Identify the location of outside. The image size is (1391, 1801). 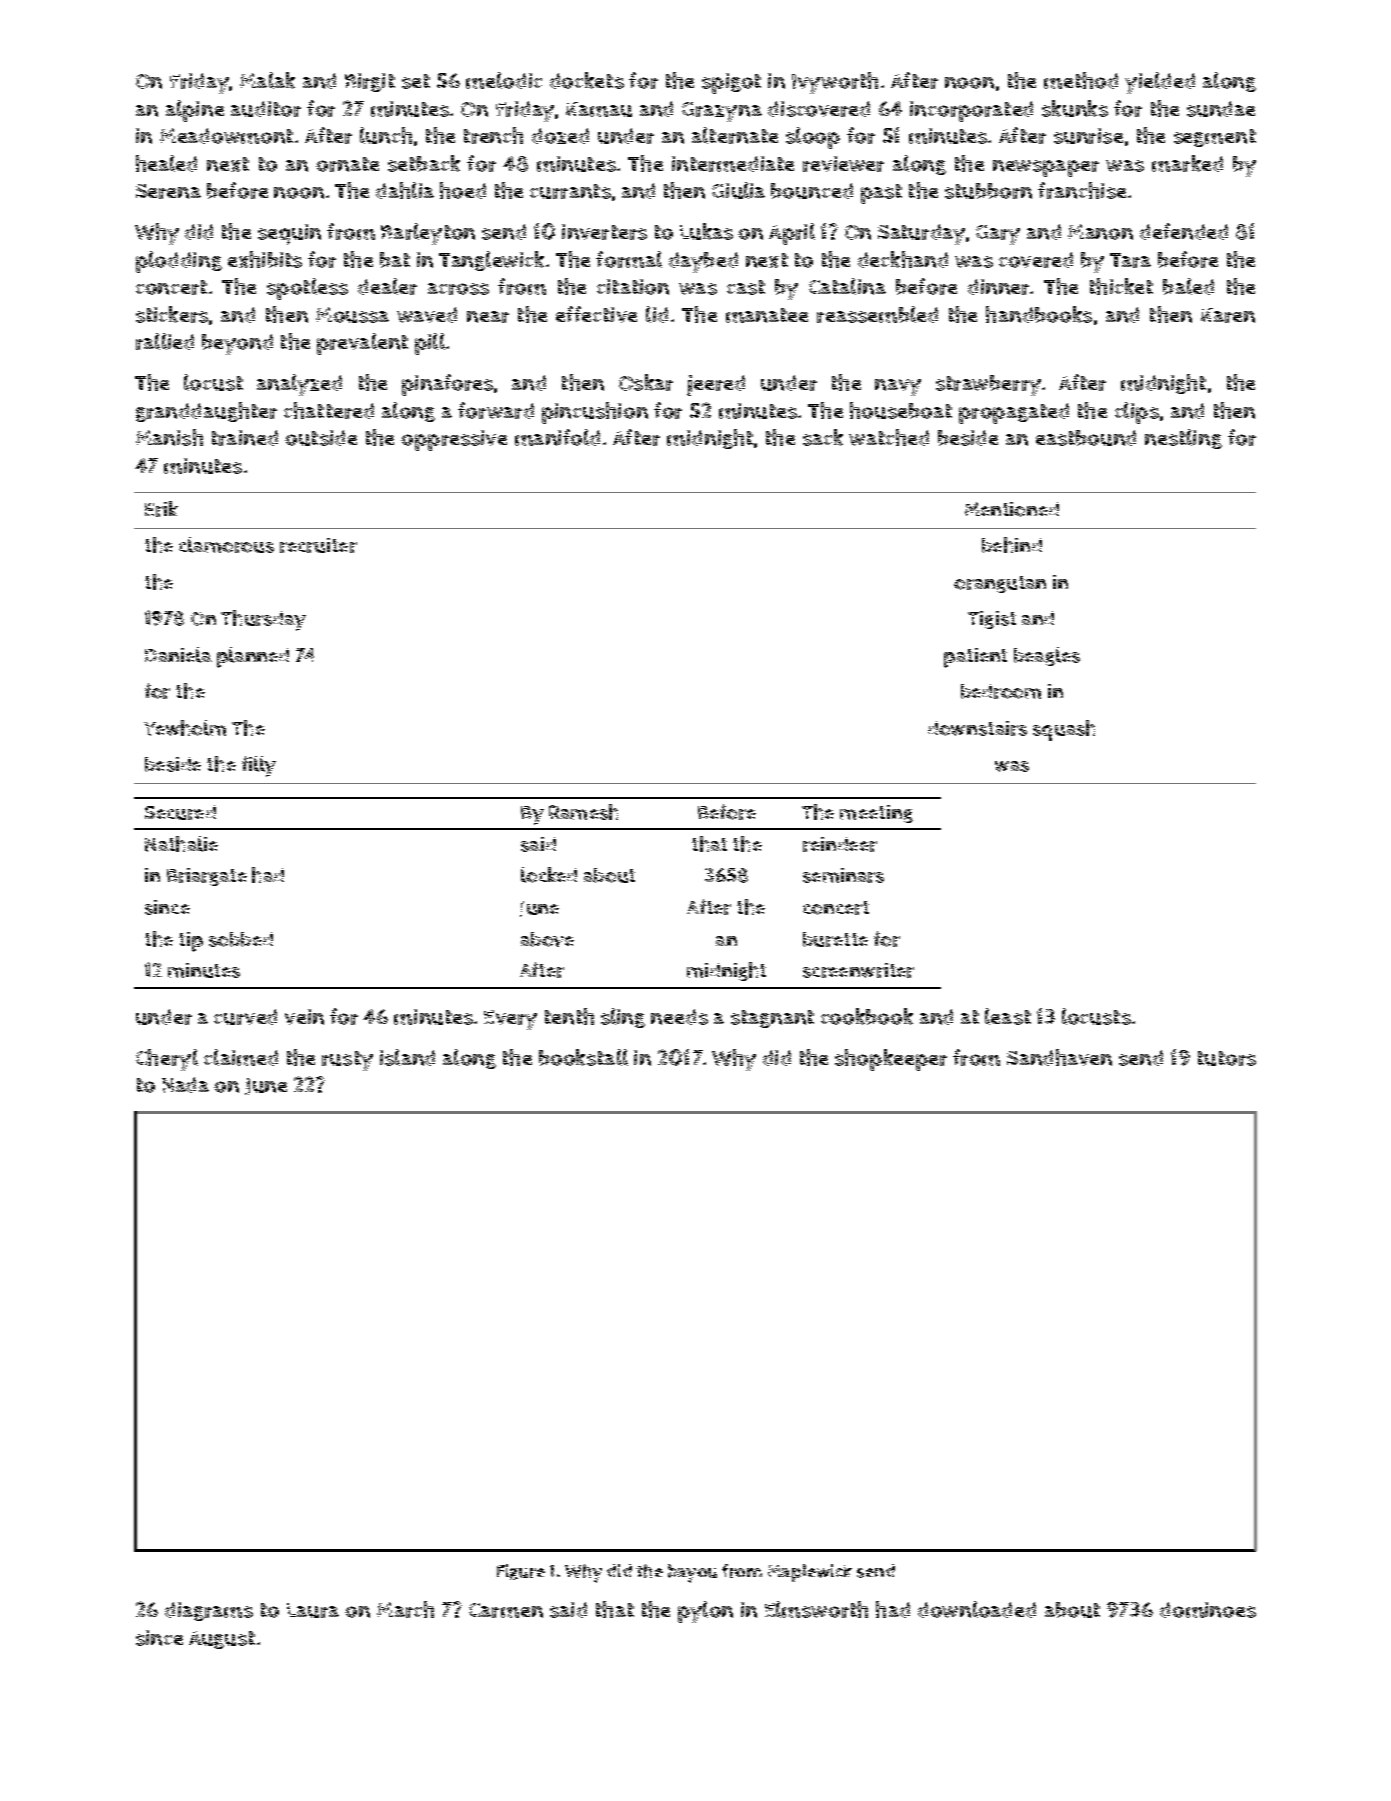
(321, 438).
